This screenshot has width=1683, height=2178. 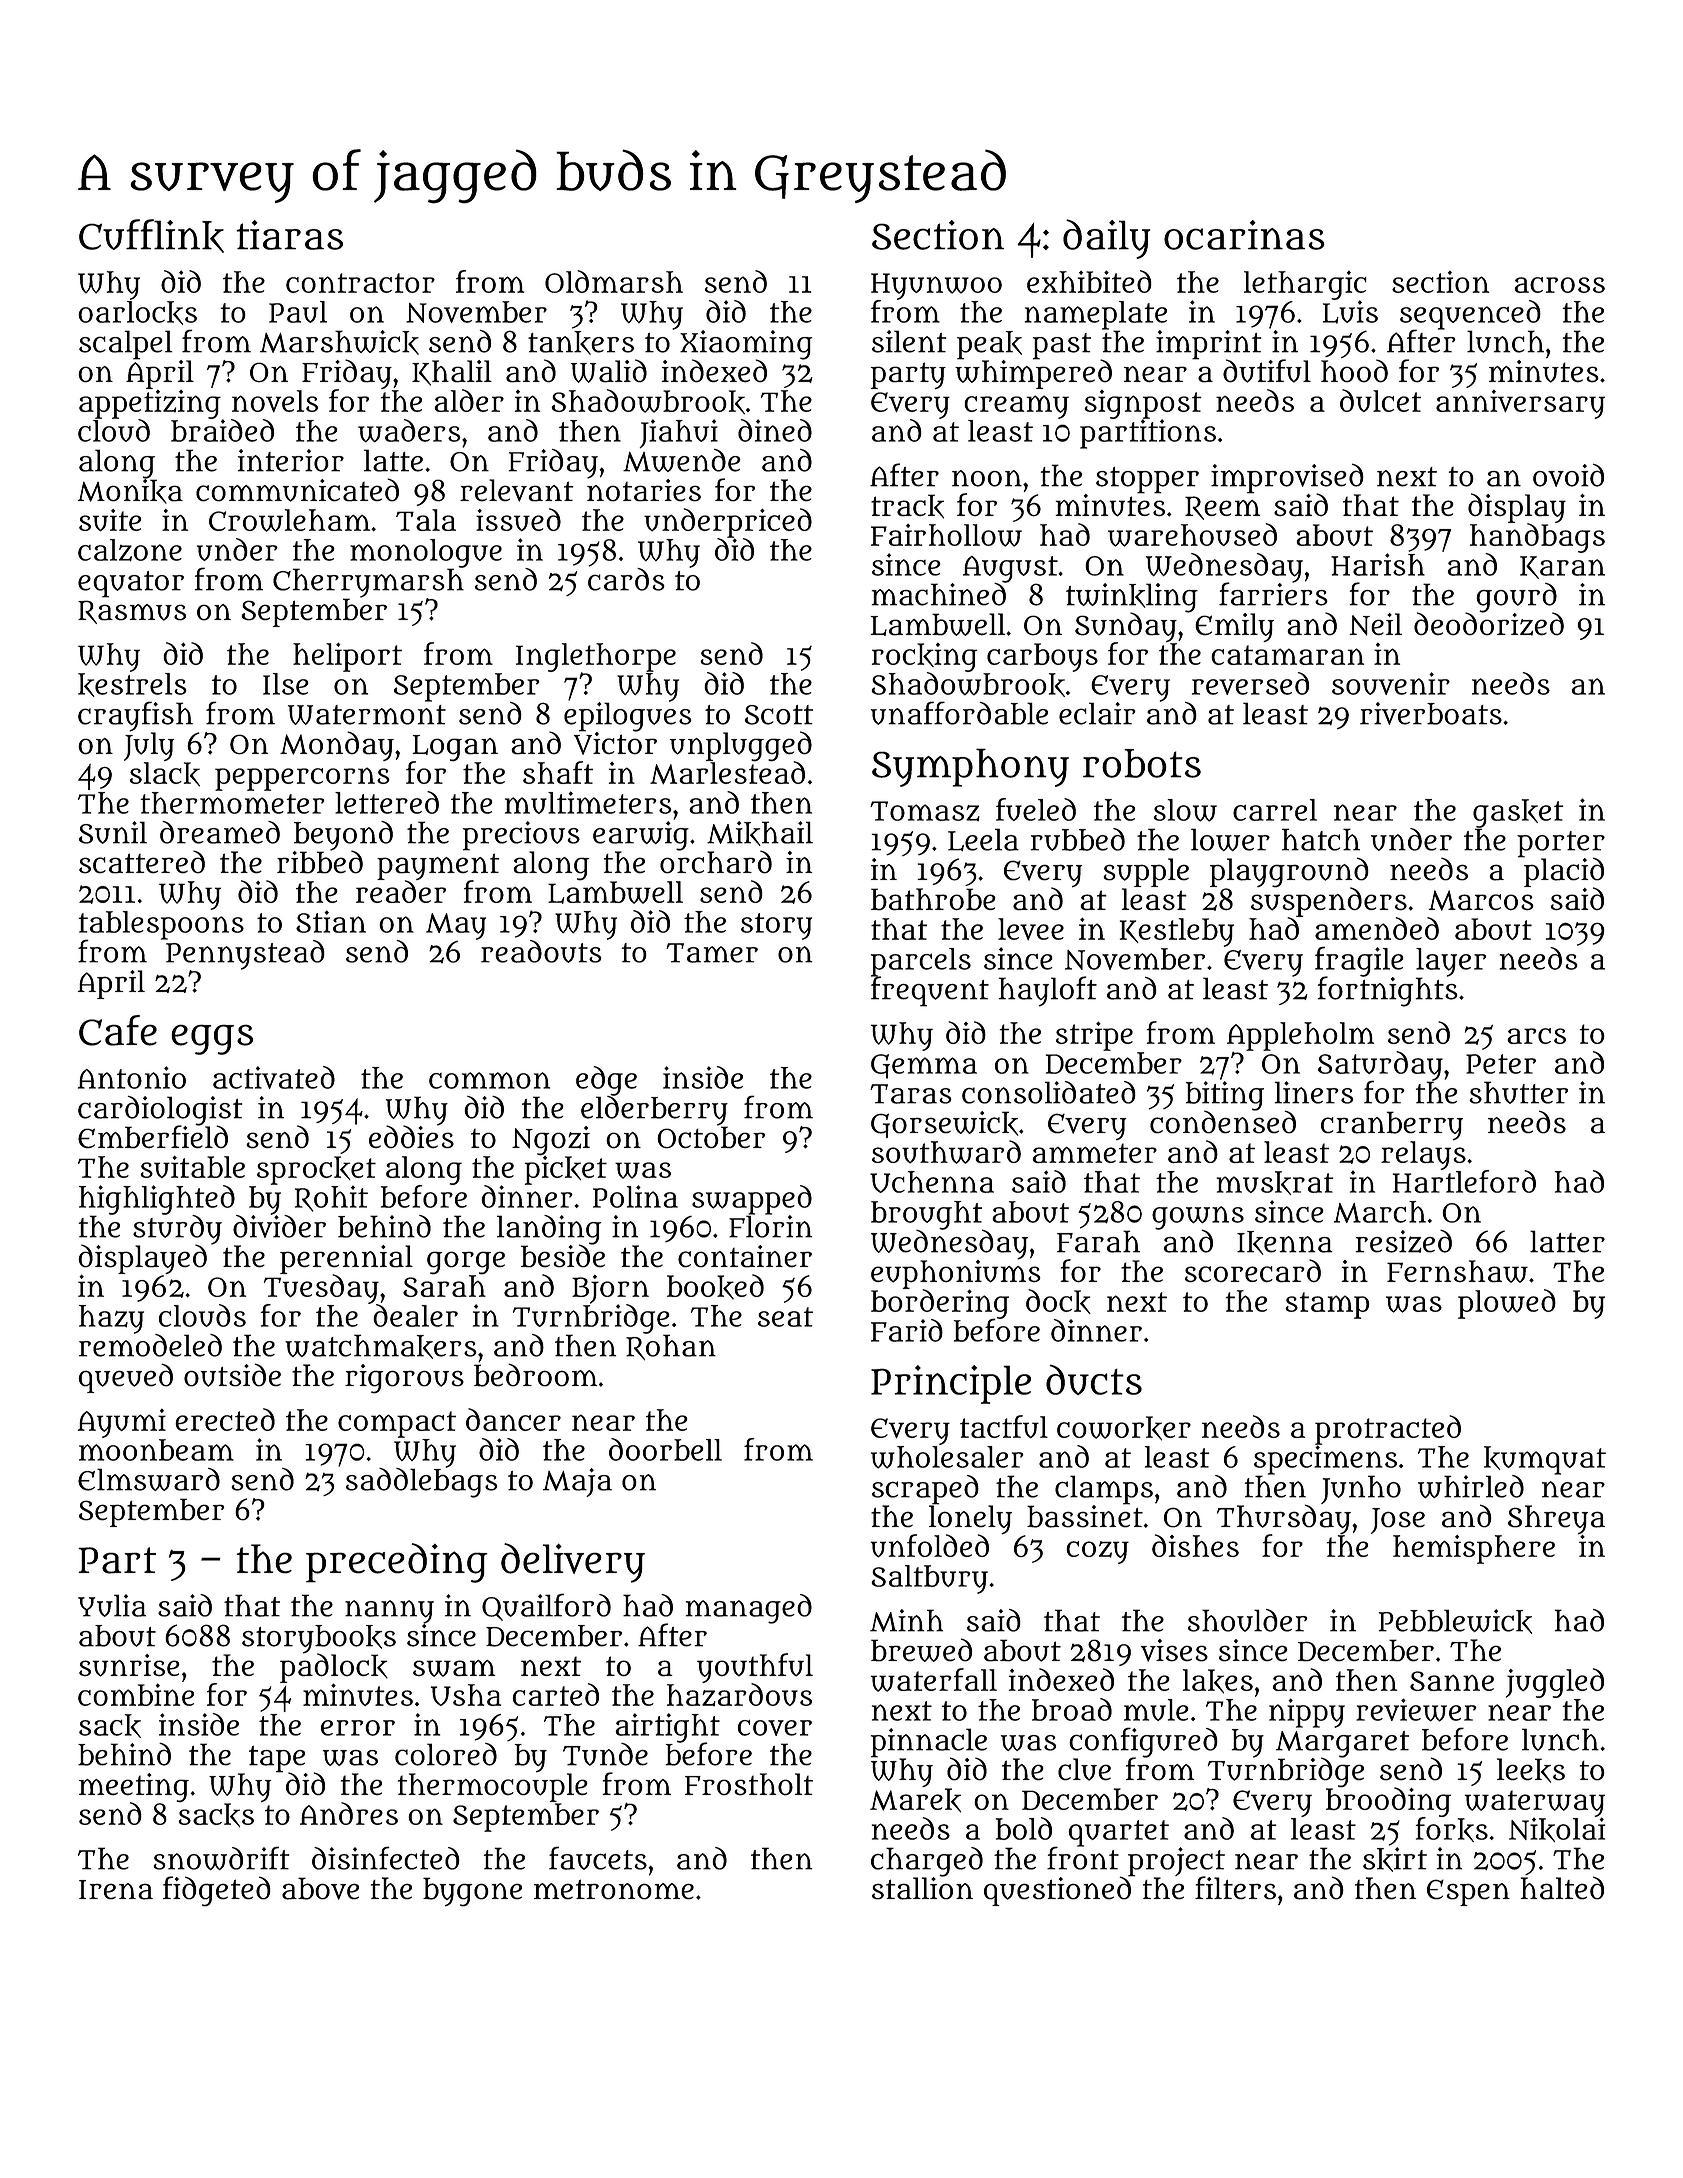 I want to click on lethargic, so click(x=1305, y=285).
